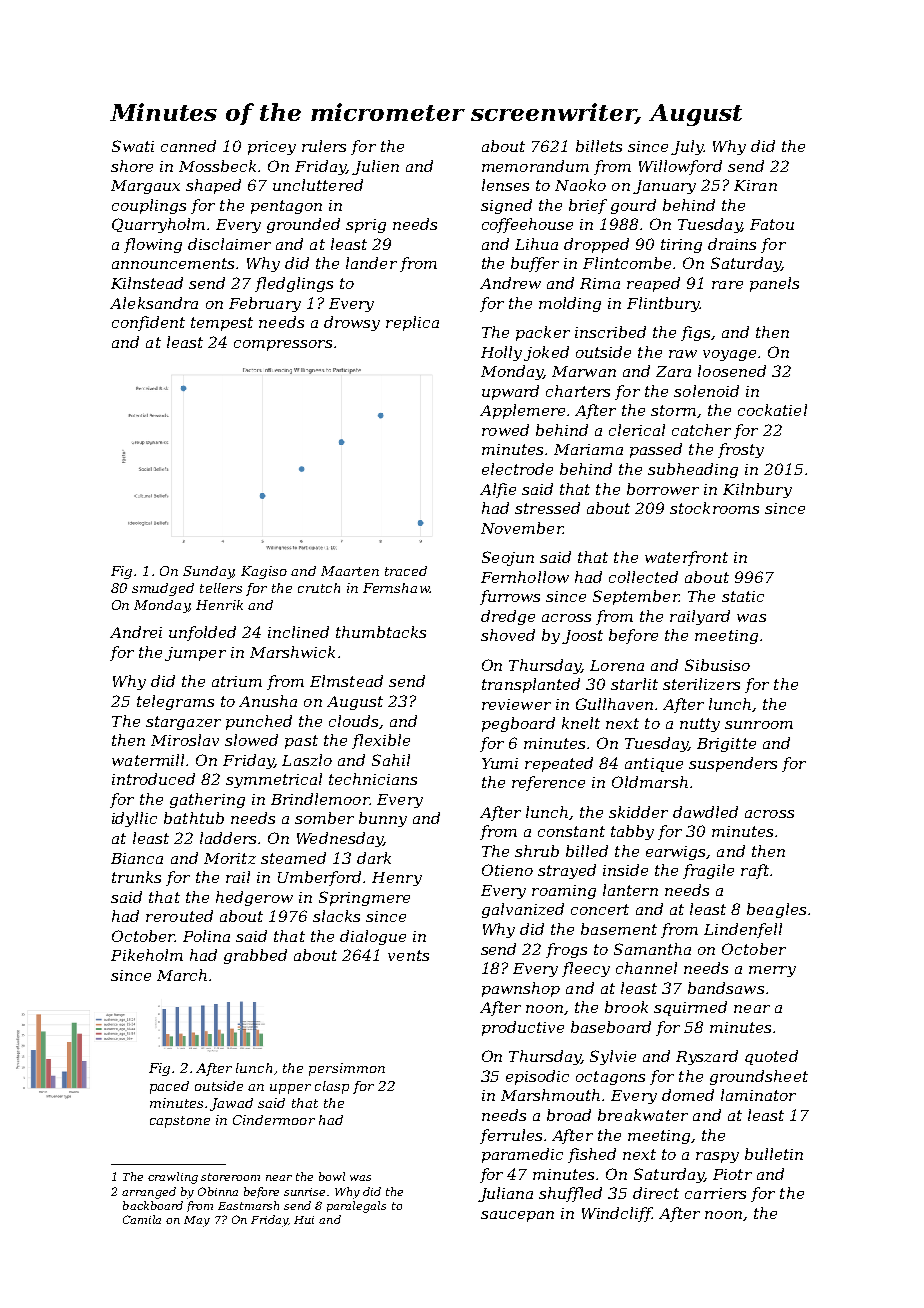 The image size is (924, 1308). Describe the element at coordinates (506, 206) in the screenshot. I see `signed` at that location.
